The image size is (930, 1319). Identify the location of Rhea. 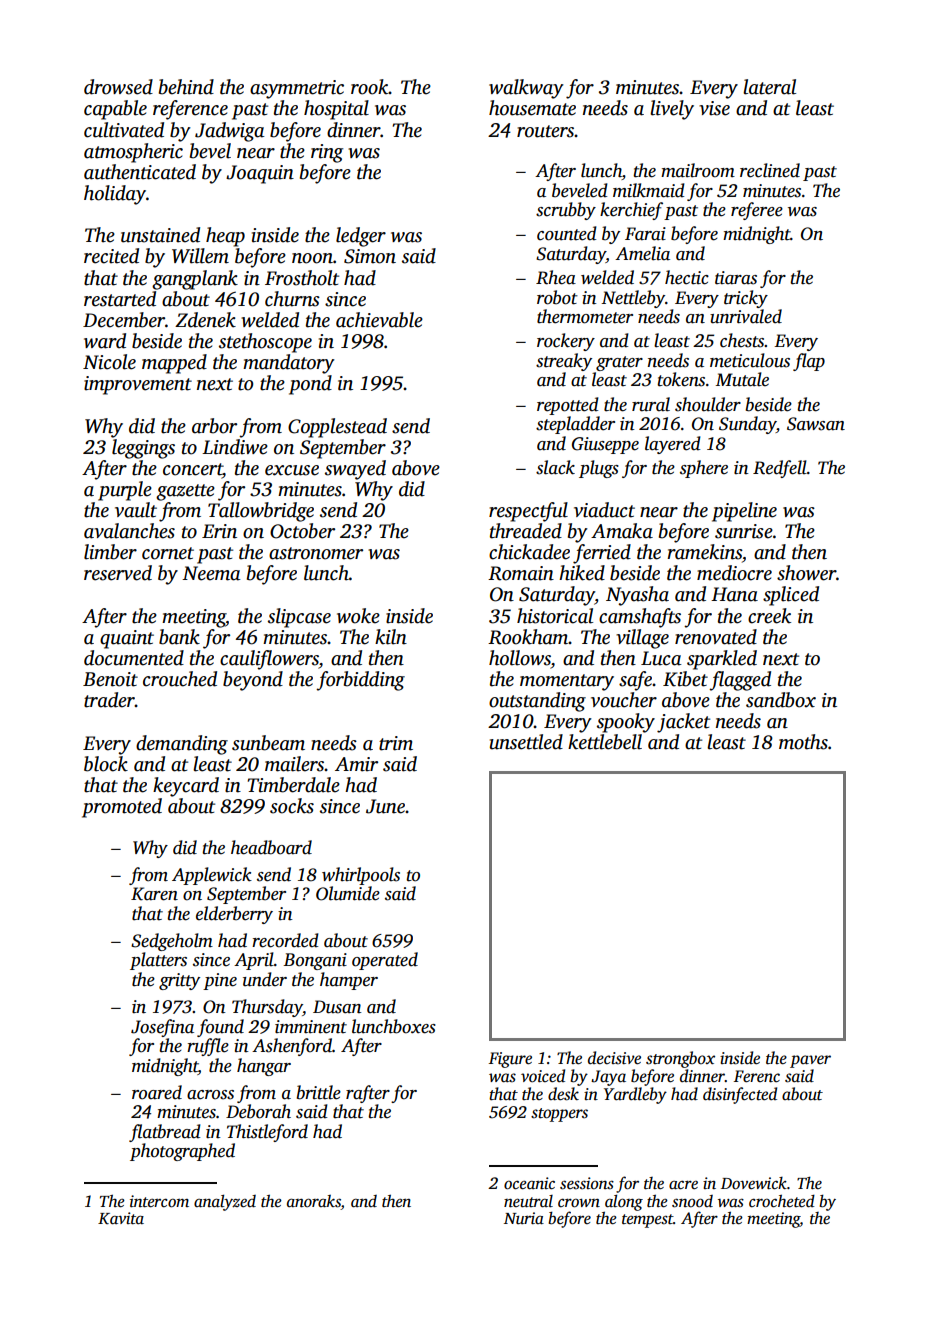
(556, 277).
